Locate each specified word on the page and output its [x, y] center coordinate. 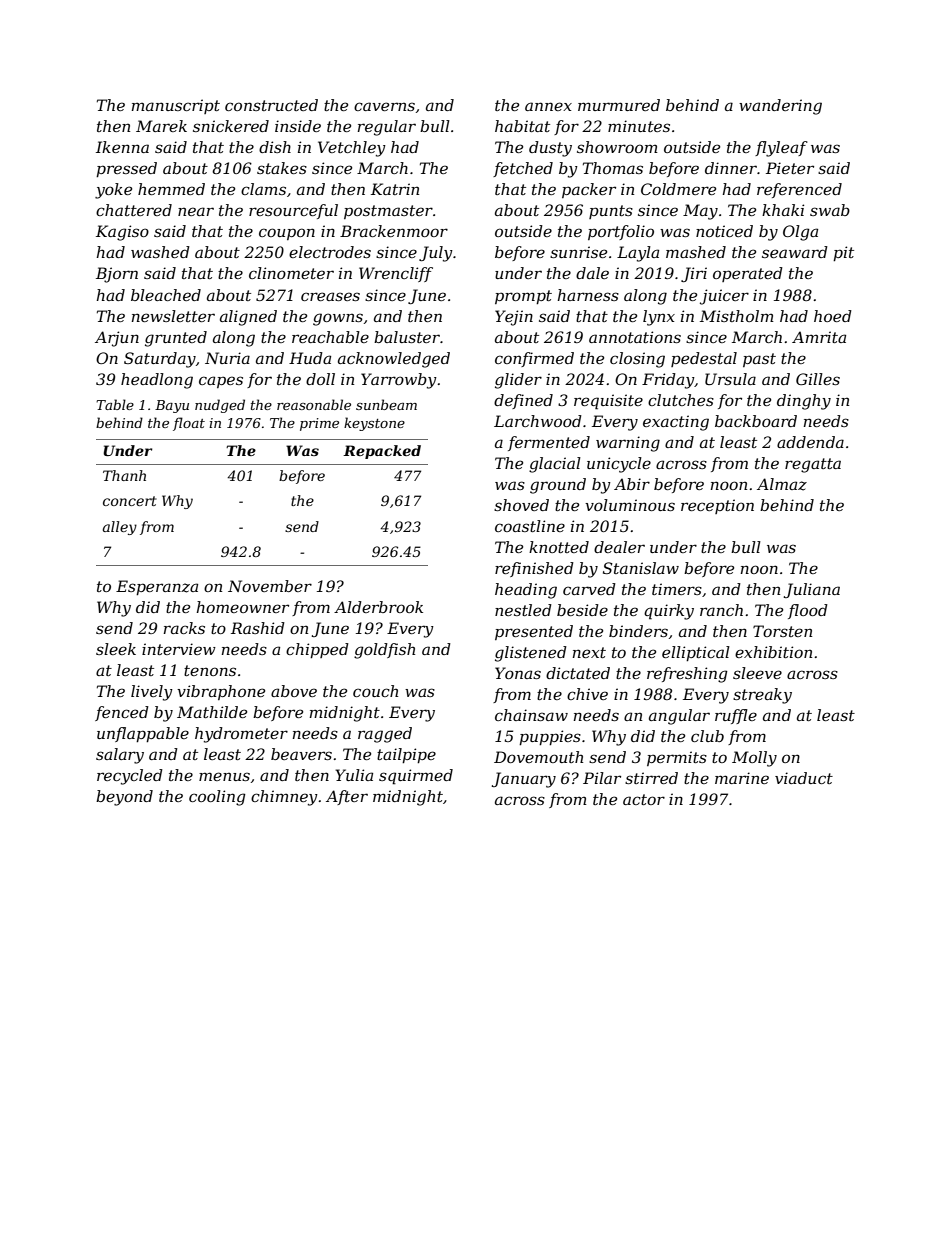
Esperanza [157, 587]
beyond [124, 798]
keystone [374, 424]
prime [319, 424]
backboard [756, 421]
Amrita [819, 337]
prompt [523, 297]
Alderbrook [378, 607]
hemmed [171, 189]
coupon [287, 234]
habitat [522, 126]
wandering [780, 107]
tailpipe [406, 755]
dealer [619, 547]
